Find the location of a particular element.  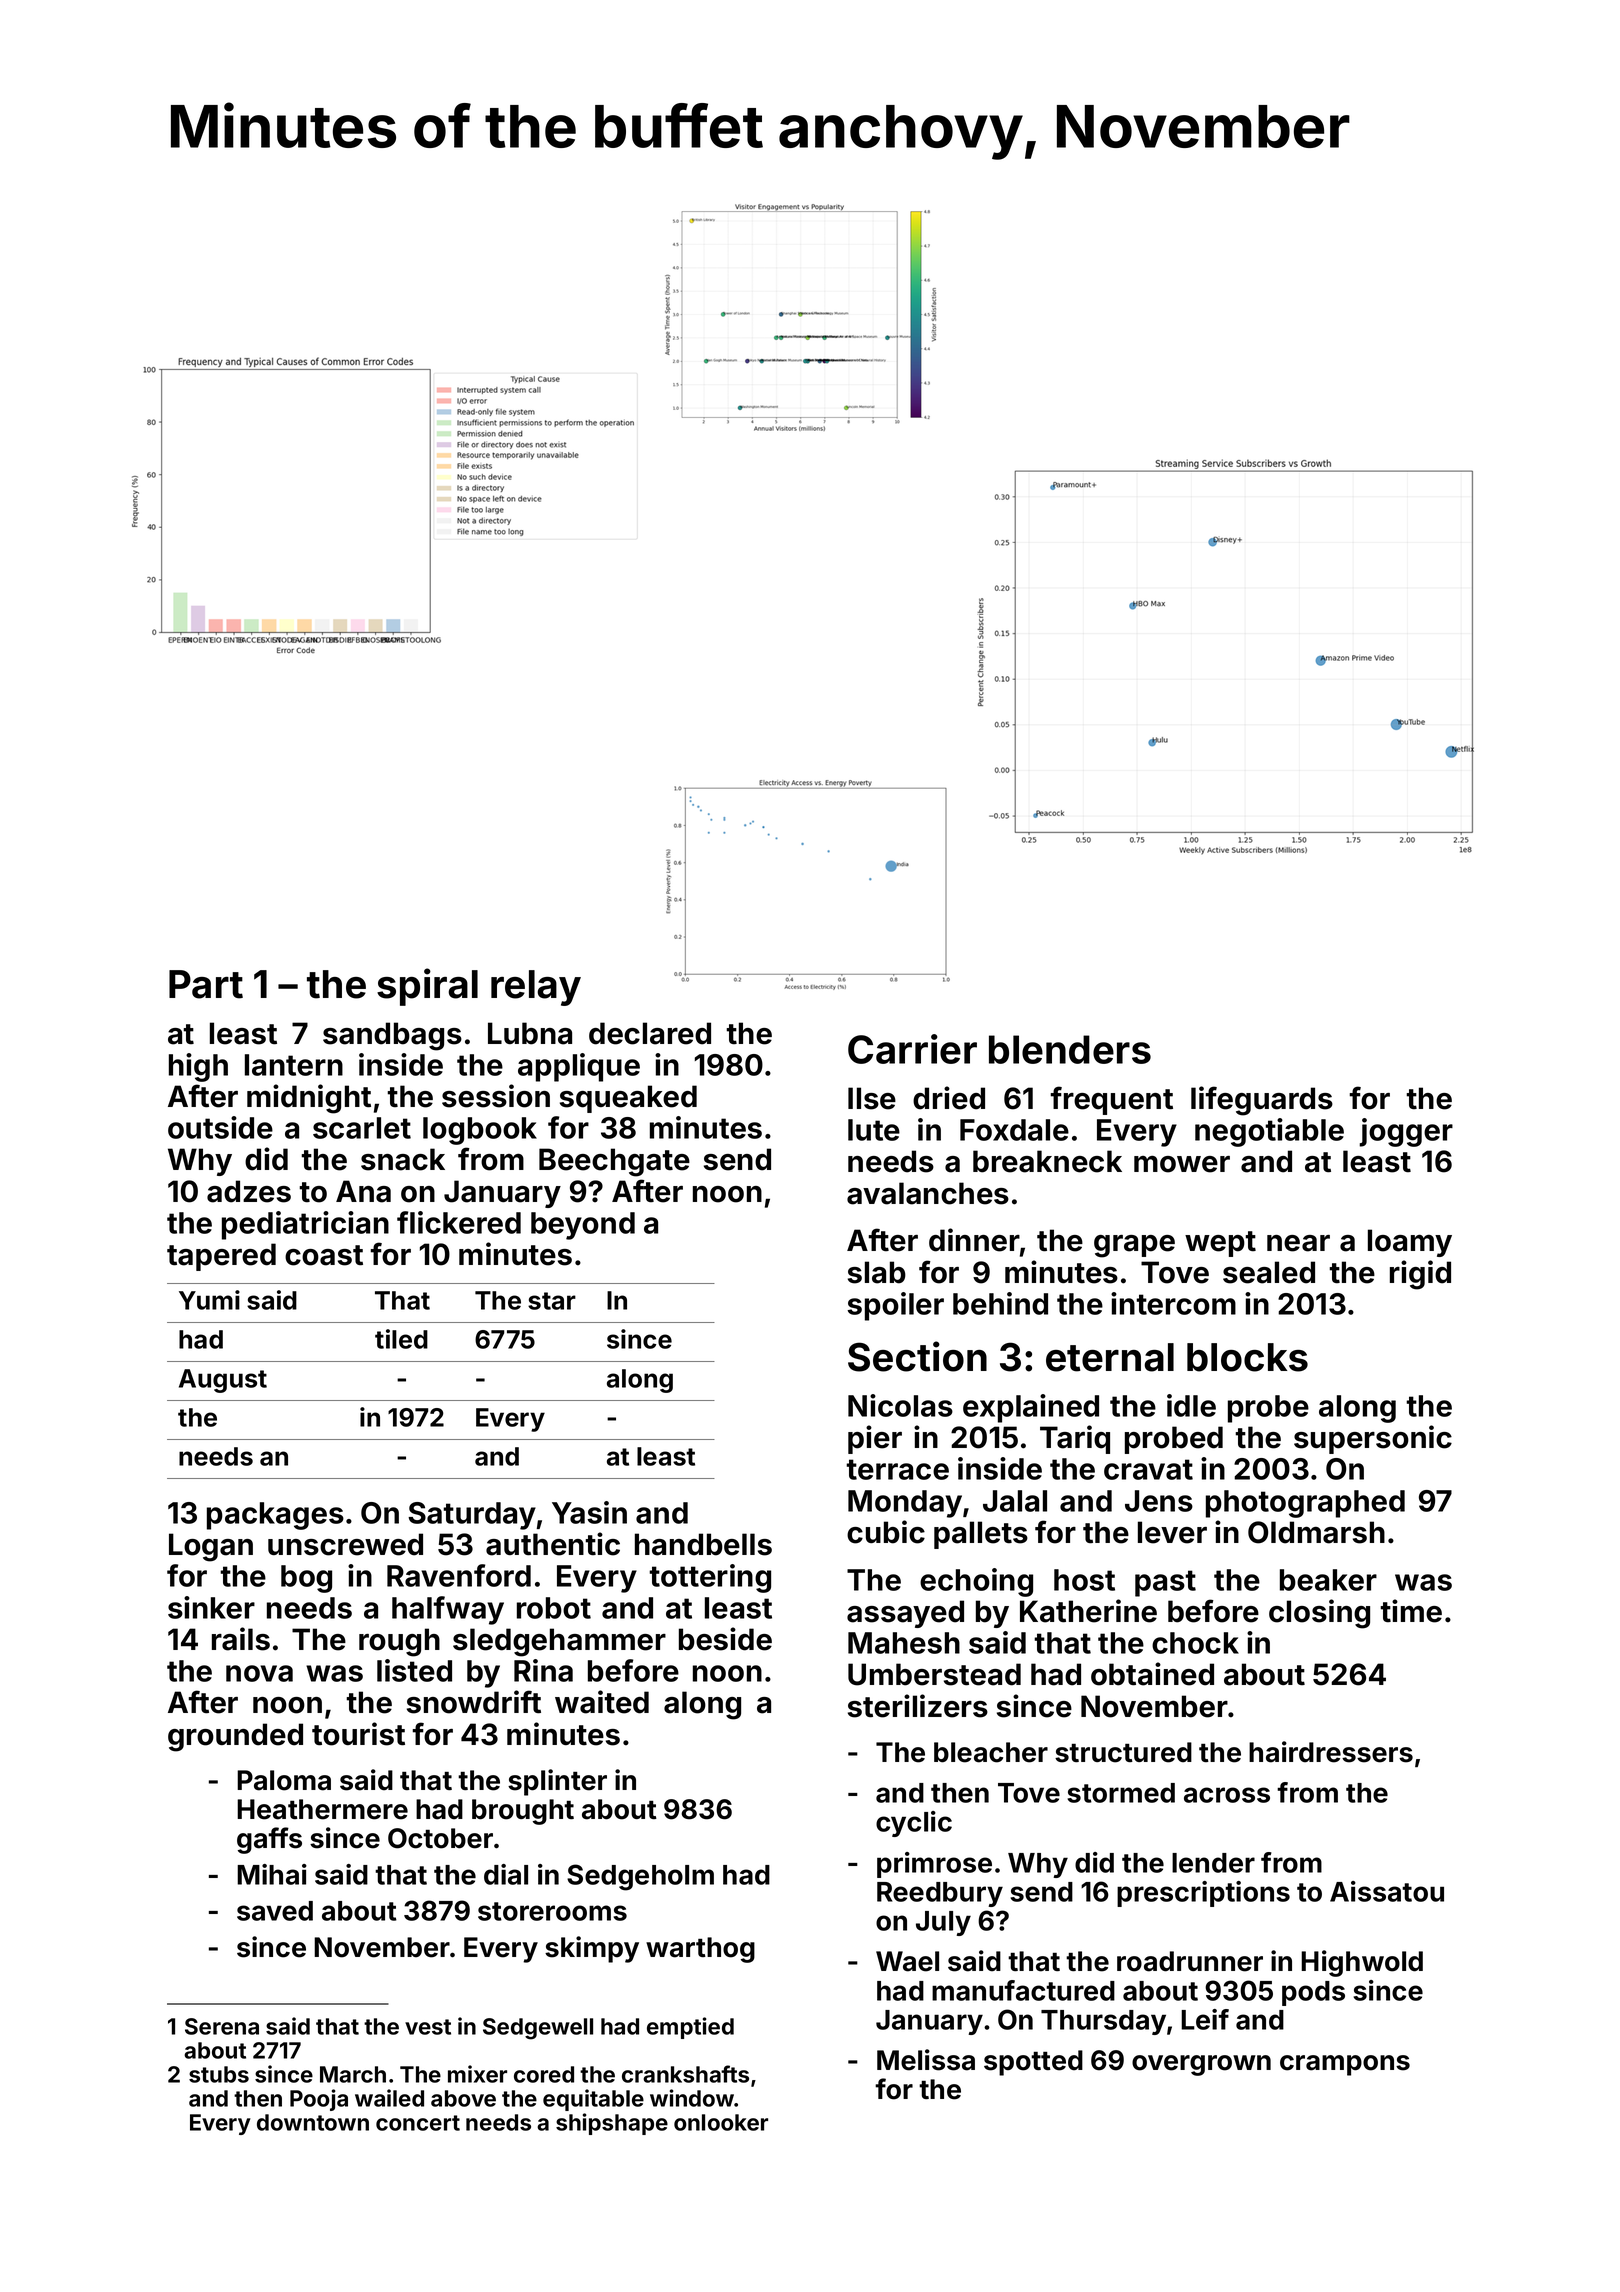

supersonic is located at coordinates (1373, 1439).
